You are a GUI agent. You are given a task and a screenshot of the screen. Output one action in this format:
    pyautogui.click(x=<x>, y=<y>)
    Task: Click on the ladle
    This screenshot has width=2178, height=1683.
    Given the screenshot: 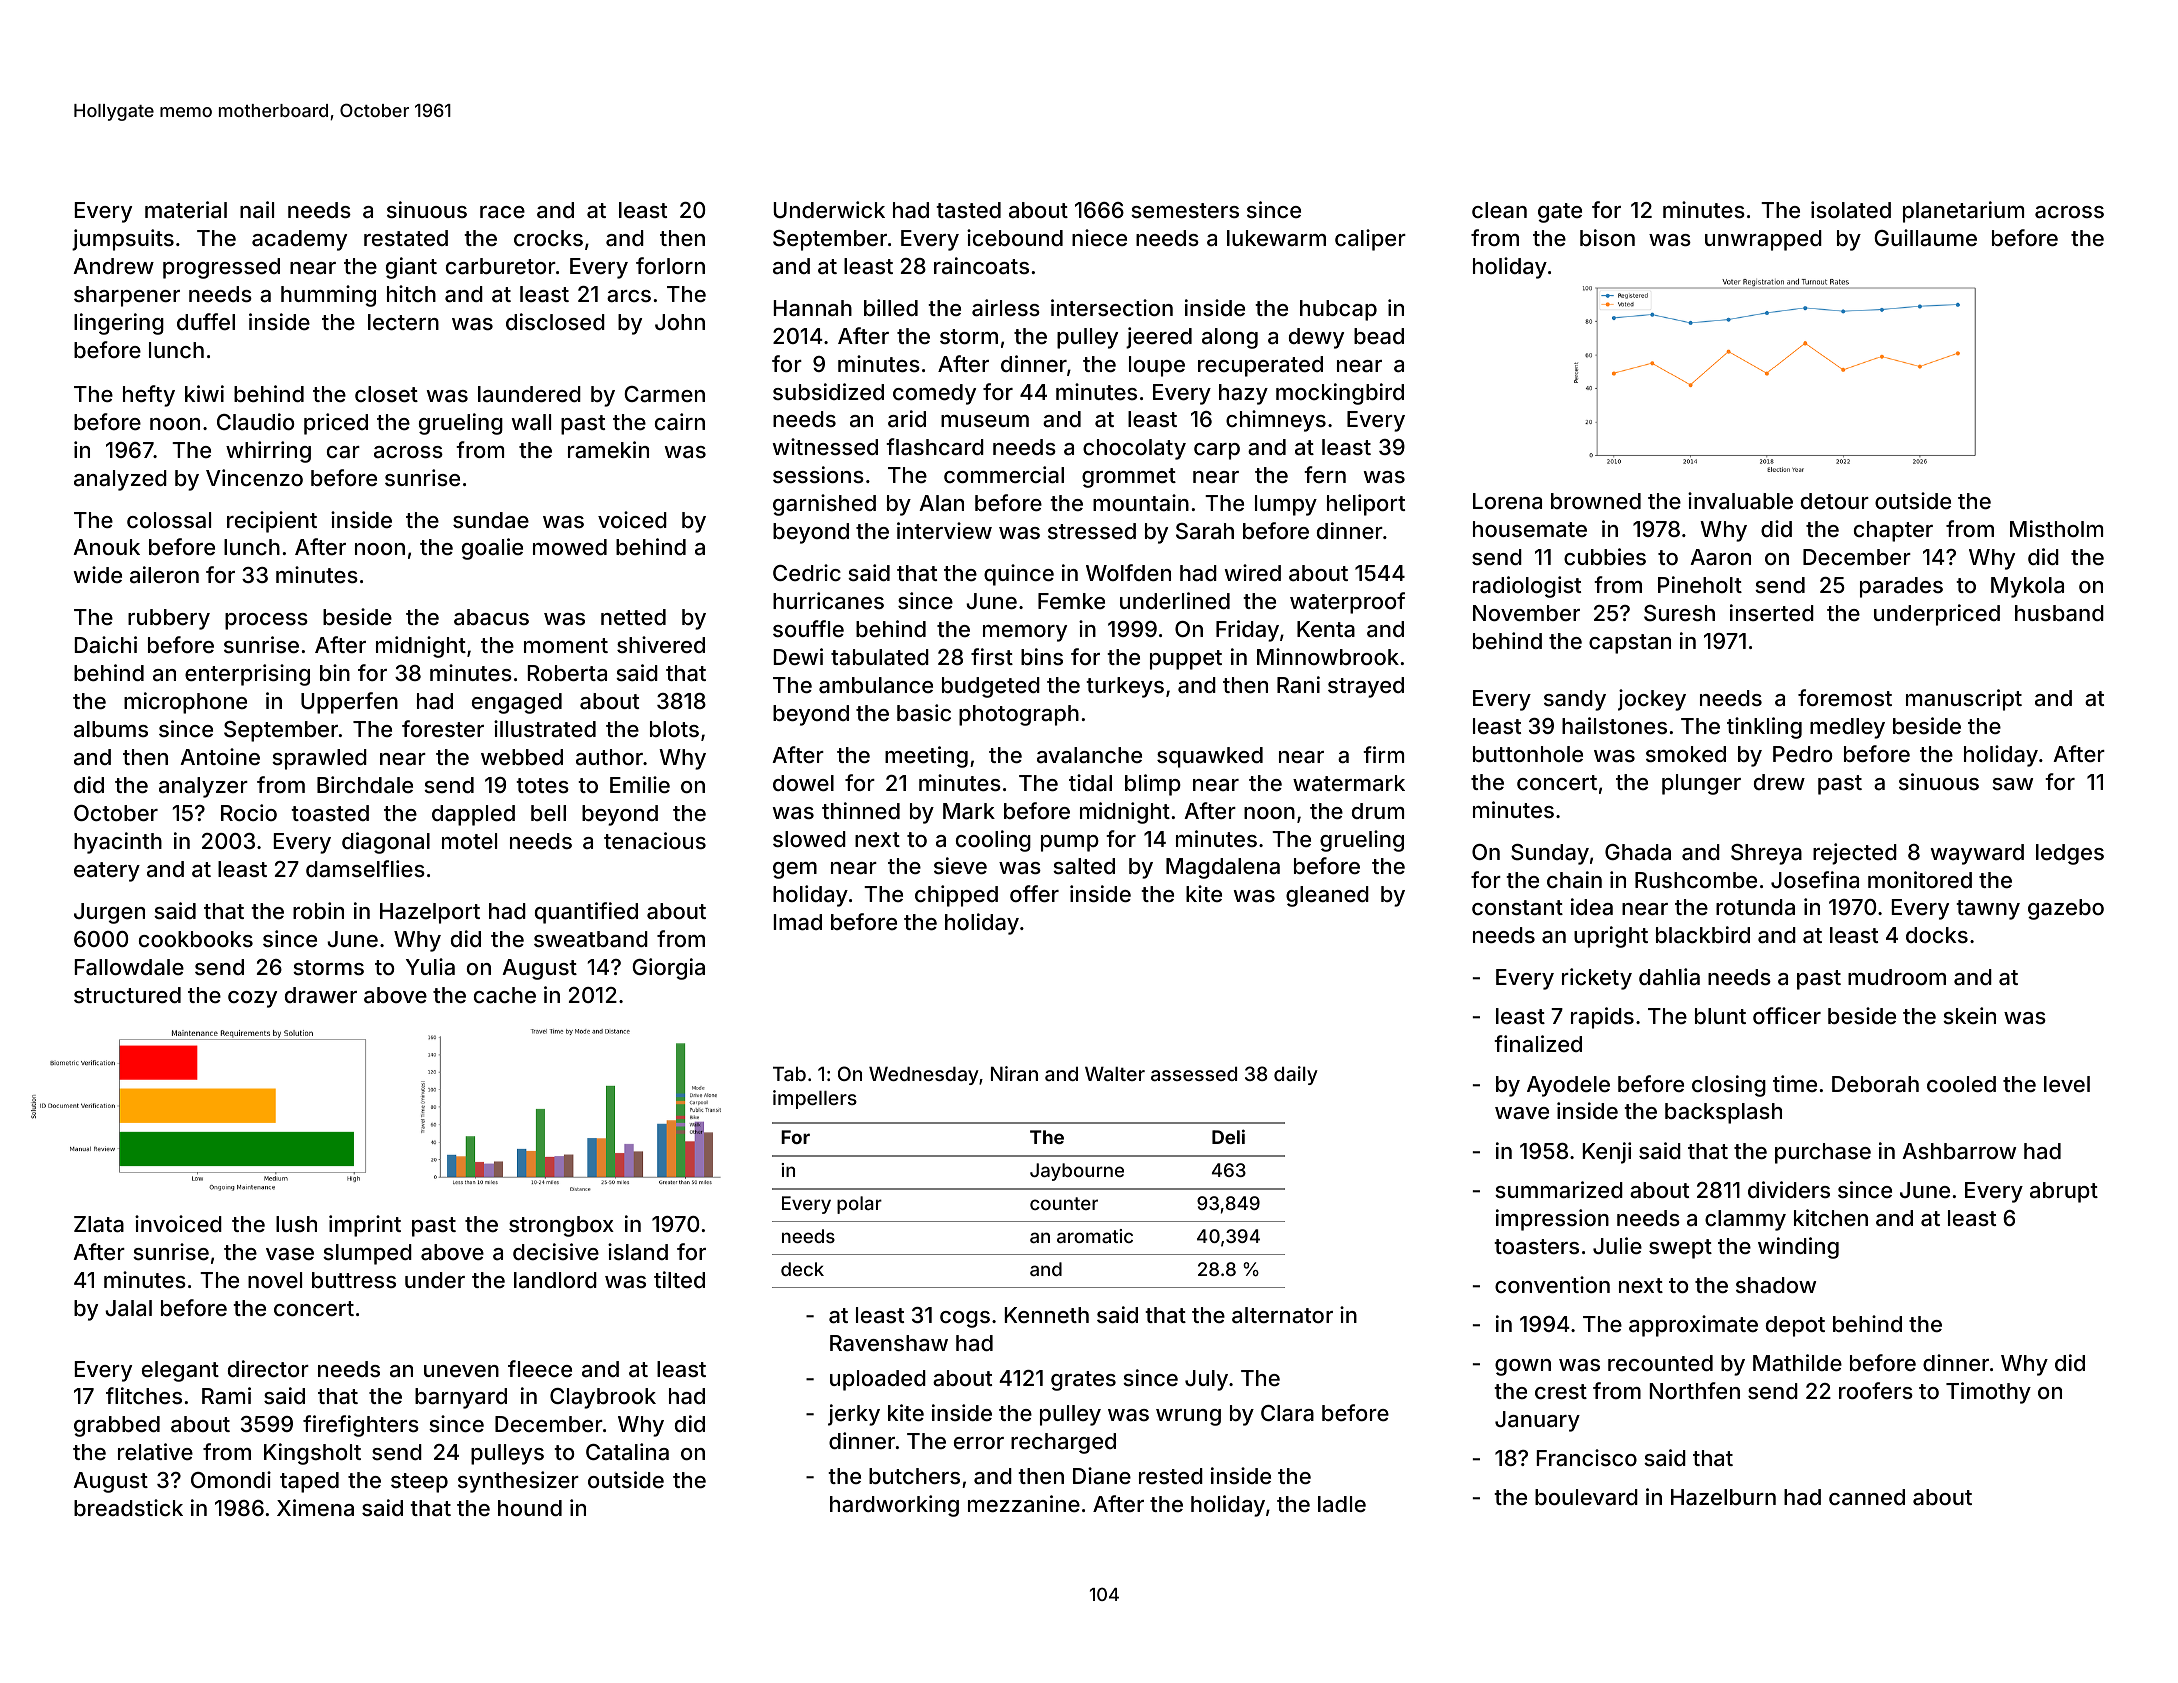 What is the action you would take?
    pyautogui.click(x=1342, y=1504)
